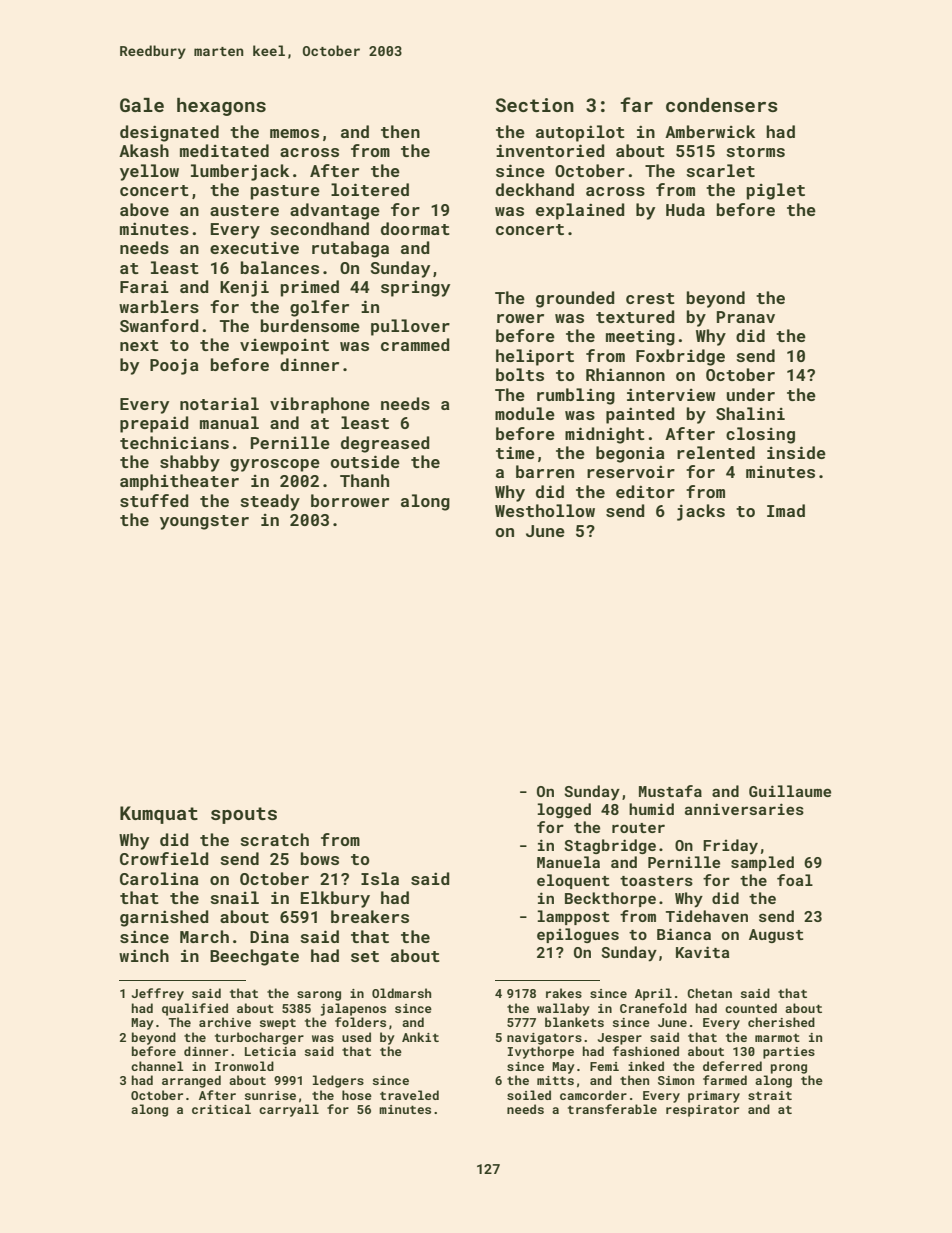  I want to click on piglet, so click(775, 191).
